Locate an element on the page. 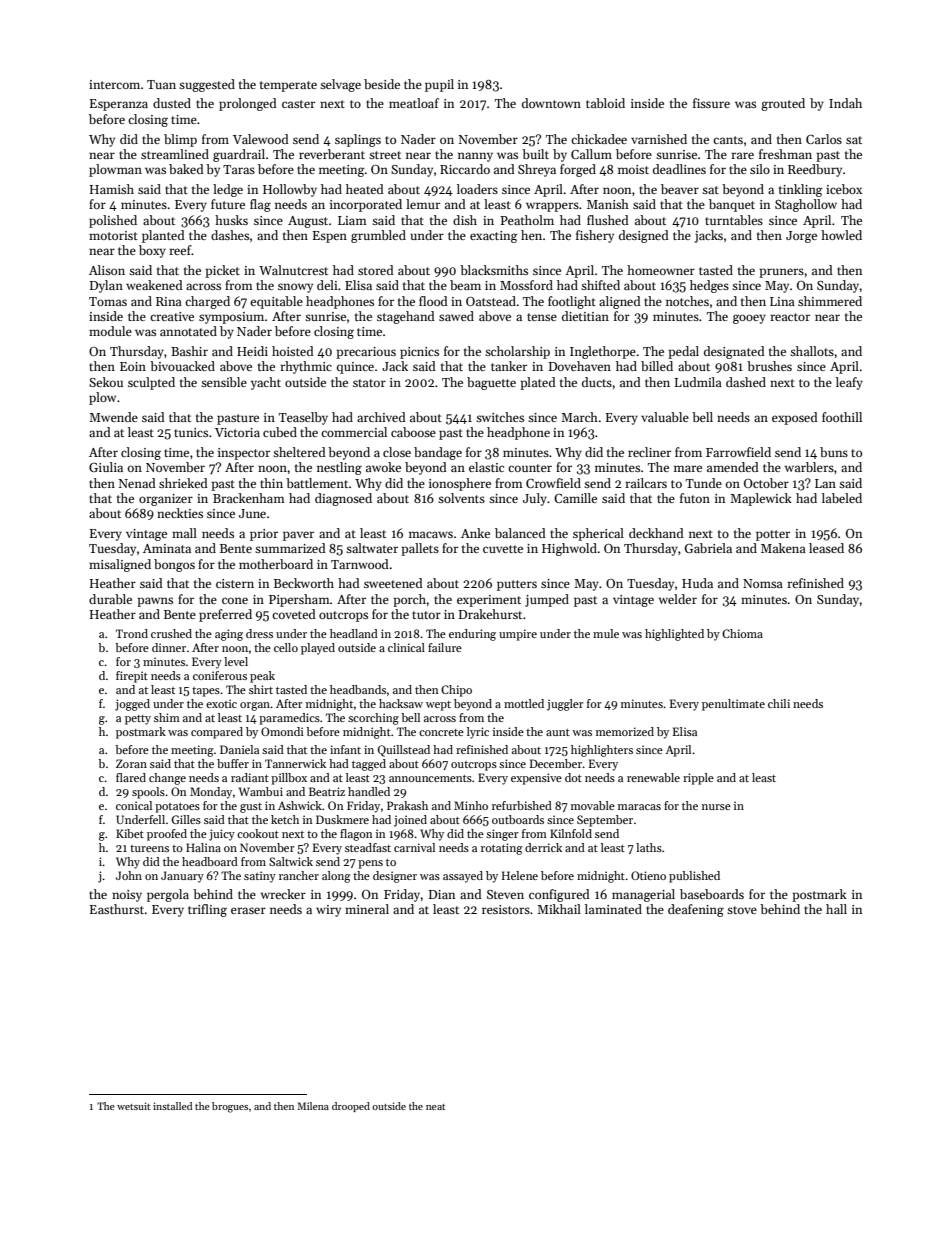  pedal is located at coordinates (683, 352).
